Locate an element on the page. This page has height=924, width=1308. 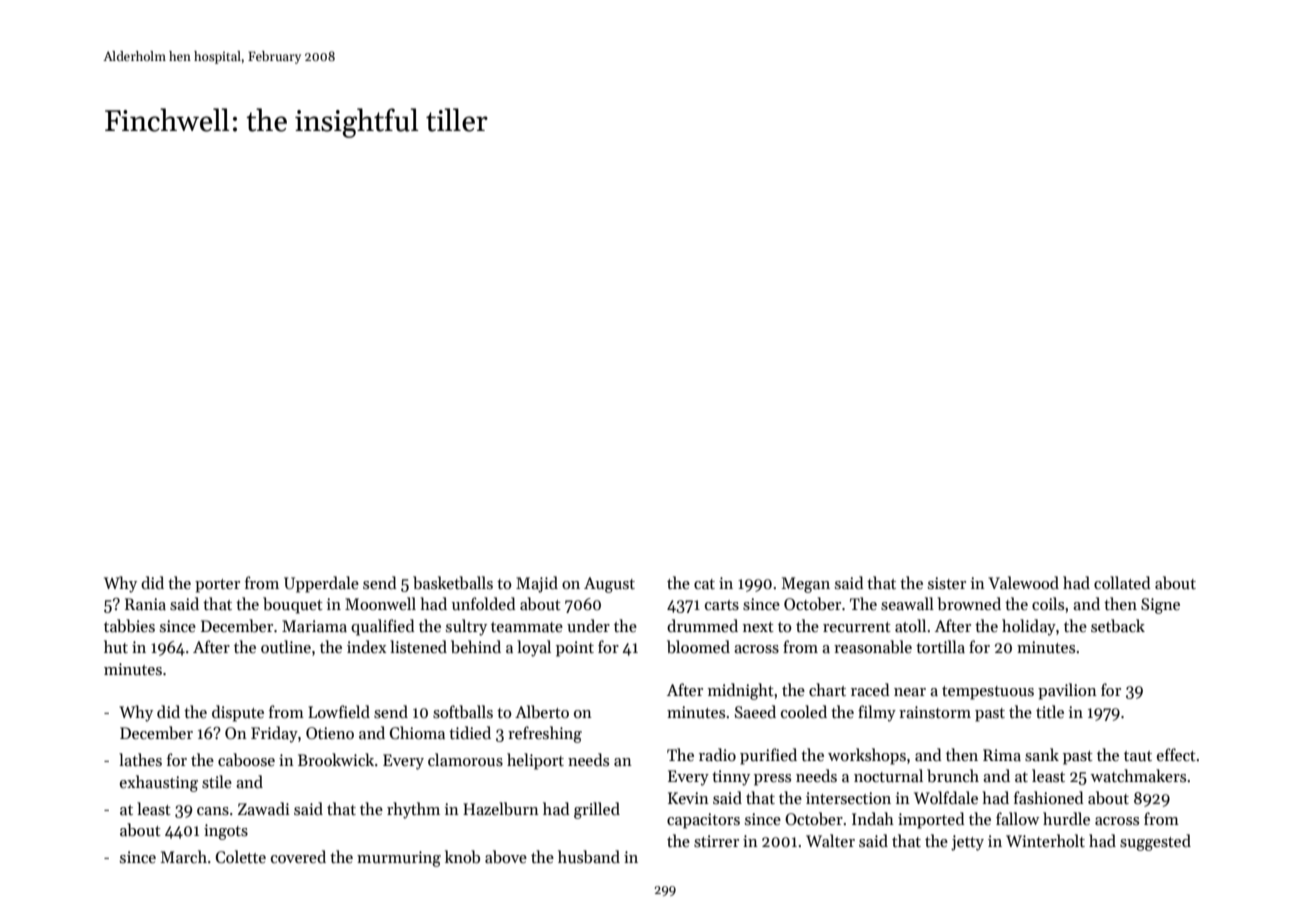
outline is located at coordinates (286, 646).
